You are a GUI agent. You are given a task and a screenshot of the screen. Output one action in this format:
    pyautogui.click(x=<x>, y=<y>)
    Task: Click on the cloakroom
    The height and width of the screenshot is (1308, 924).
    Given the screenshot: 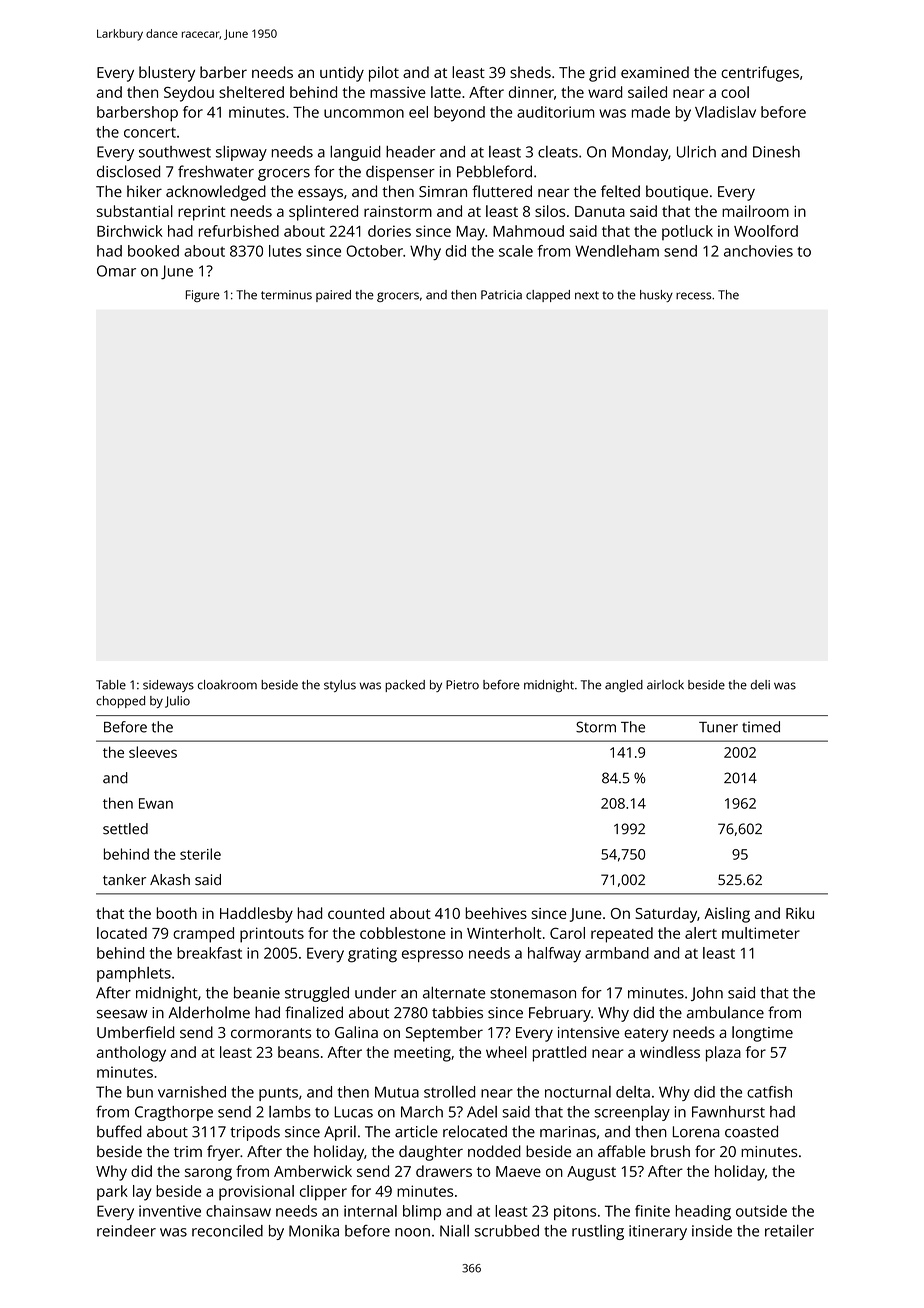 What is the action you would take?
    pyautogui.click(x=227, y=685)
